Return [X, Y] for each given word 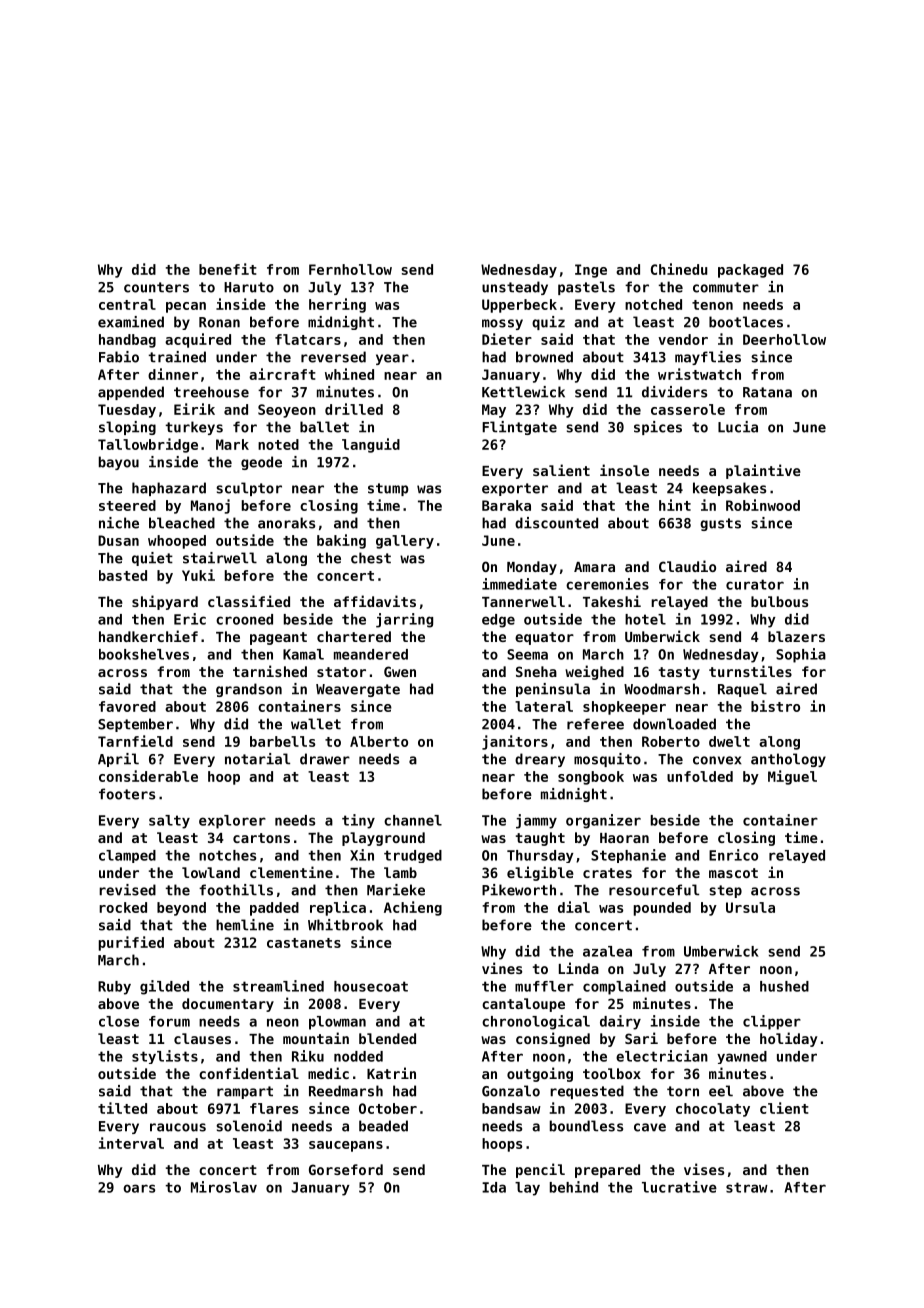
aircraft [282, 374]
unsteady [515, 288]
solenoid [249, 1126]
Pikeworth [519, 890]
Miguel [792, 777]
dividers [674, 392]
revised [127, 890]
